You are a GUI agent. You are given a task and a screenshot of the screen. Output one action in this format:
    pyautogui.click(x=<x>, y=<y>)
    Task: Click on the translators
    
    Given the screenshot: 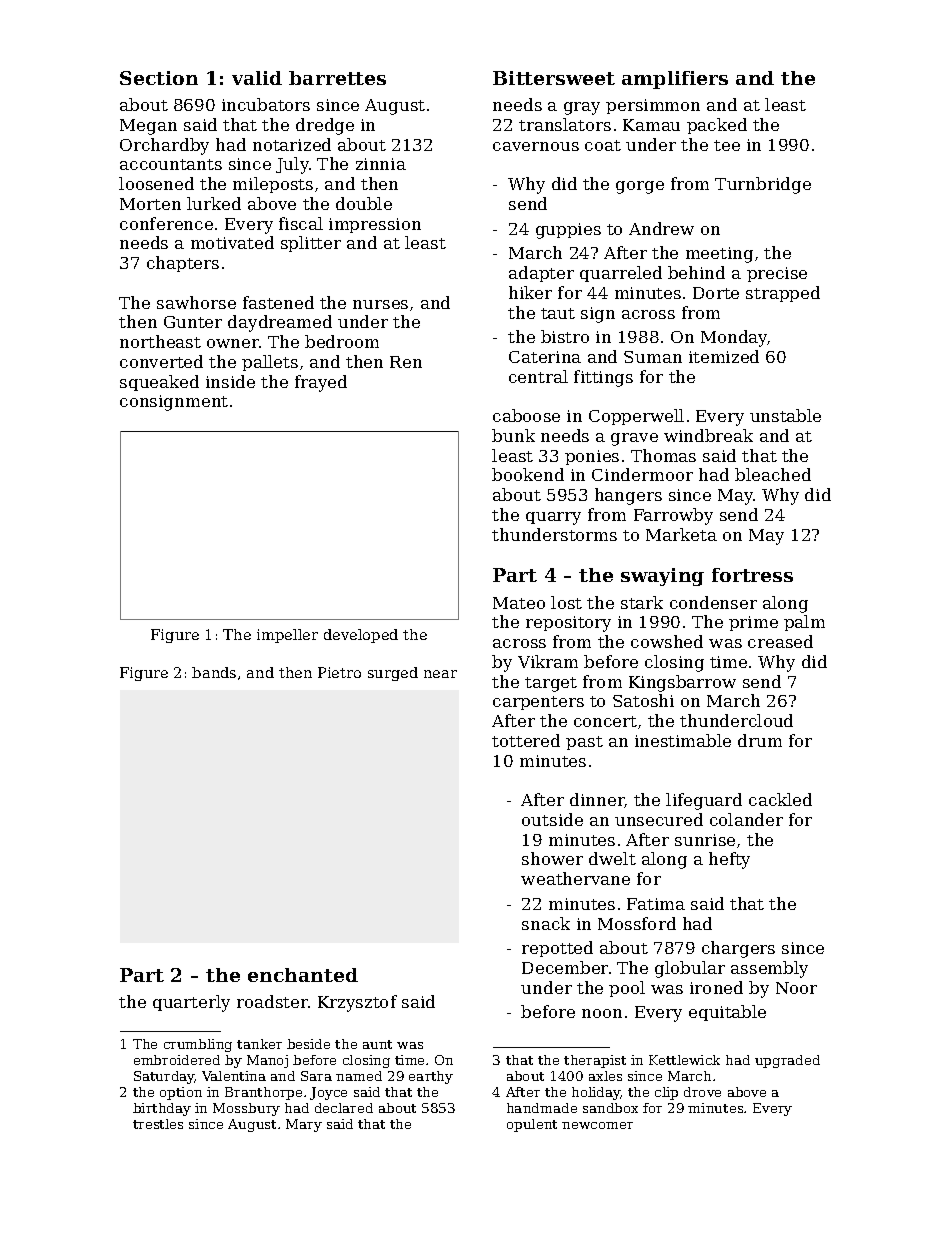 What is the action you would take?
    pyautogui.click(x=565, y=124)
